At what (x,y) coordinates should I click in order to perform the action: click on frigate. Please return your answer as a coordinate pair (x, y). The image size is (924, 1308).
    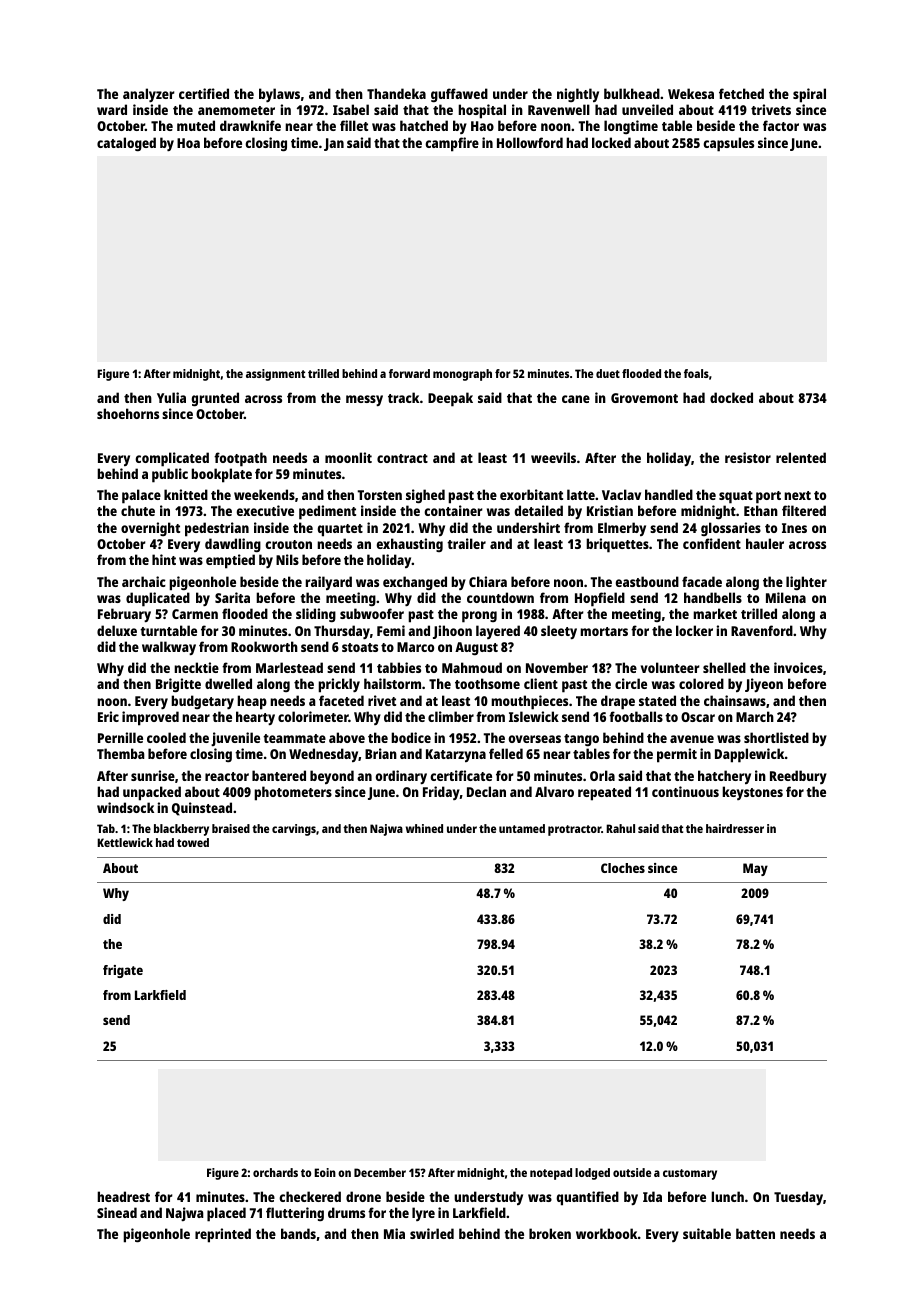
    Looking at the image, I should click on (123, 971).
